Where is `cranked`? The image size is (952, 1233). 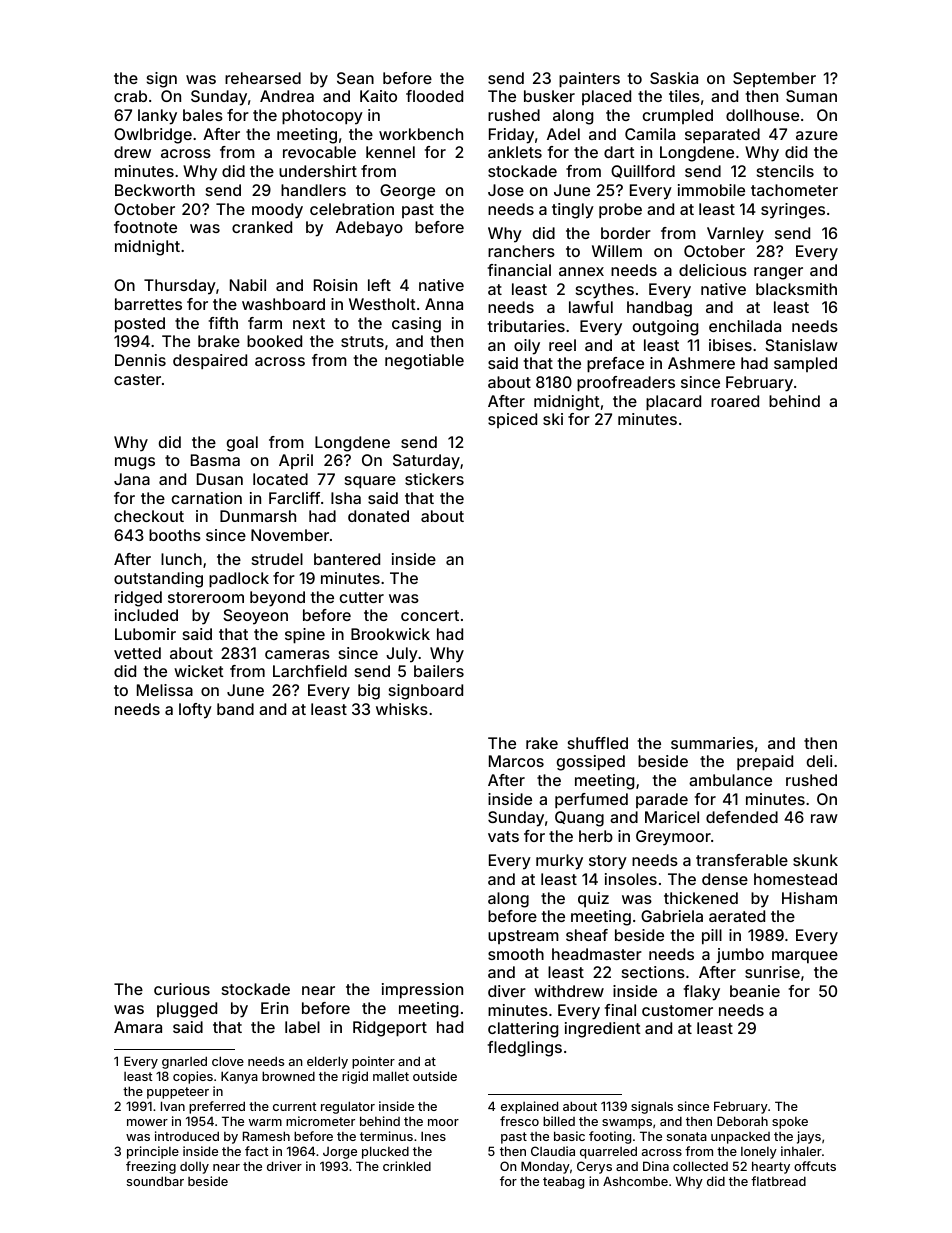 cranked is located at coordinates (262, 227).
